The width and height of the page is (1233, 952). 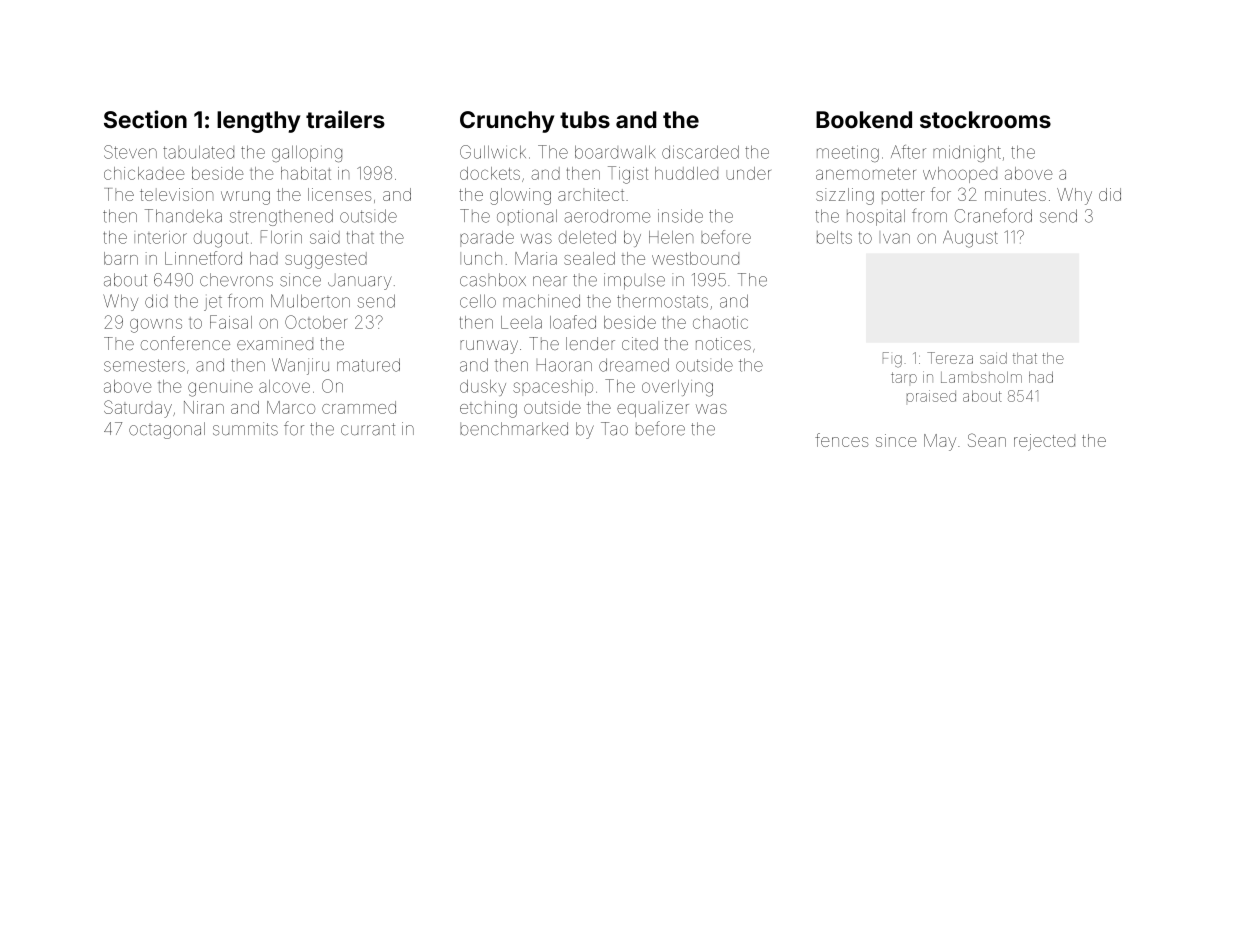 What do you see at coordinates (167, 430) in the page?
I see `octagonal` at bounding box center [167, 430].
